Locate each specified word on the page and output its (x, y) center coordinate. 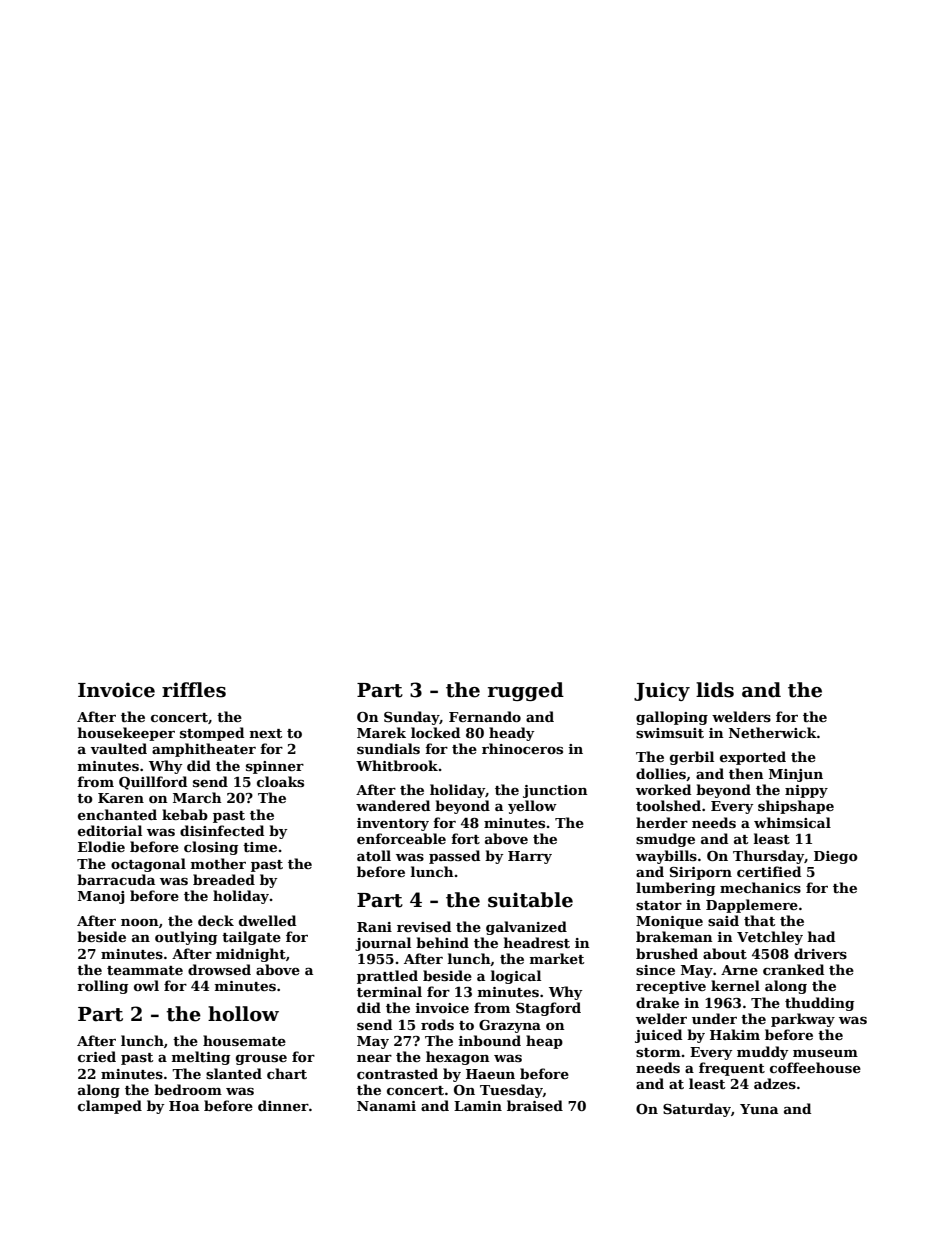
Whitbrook (397, 765)
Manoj (101, 897)
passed (454, 857)
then (746, 773)
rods (437, 1024)
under (714, 1018)
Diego (836, 857)
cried (97, 1056)
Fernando (485, 716)
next (266, 733)
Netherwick (773, 732)
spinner (275, 767)
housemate (244, 1040)
